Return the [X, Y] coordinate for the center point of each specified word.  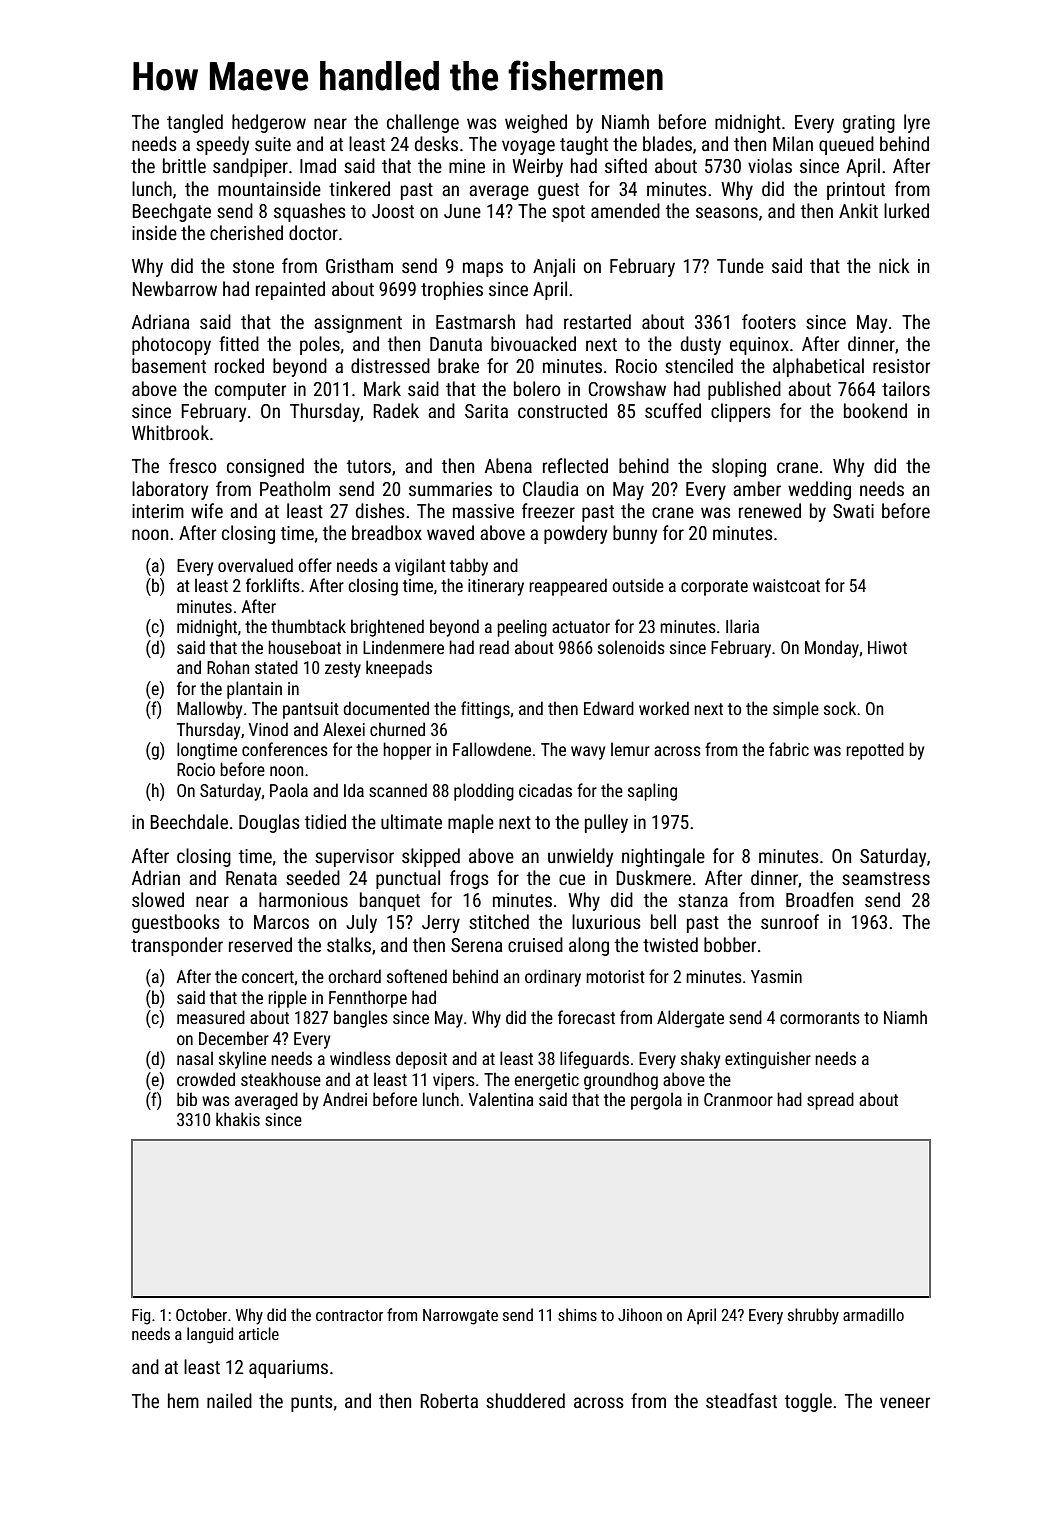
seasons [727, 212]
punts [312, 1403]
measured [211, 1017]
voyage [528, 147]
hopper [407, 751]
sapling [652, 792]
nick [894, 265]
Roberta [449, 1400]
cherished [246, 232]
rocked [239, 365]
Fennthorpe [368, 999]
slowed [158, 899]
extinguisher [768, 1060]
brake [458, 365]
